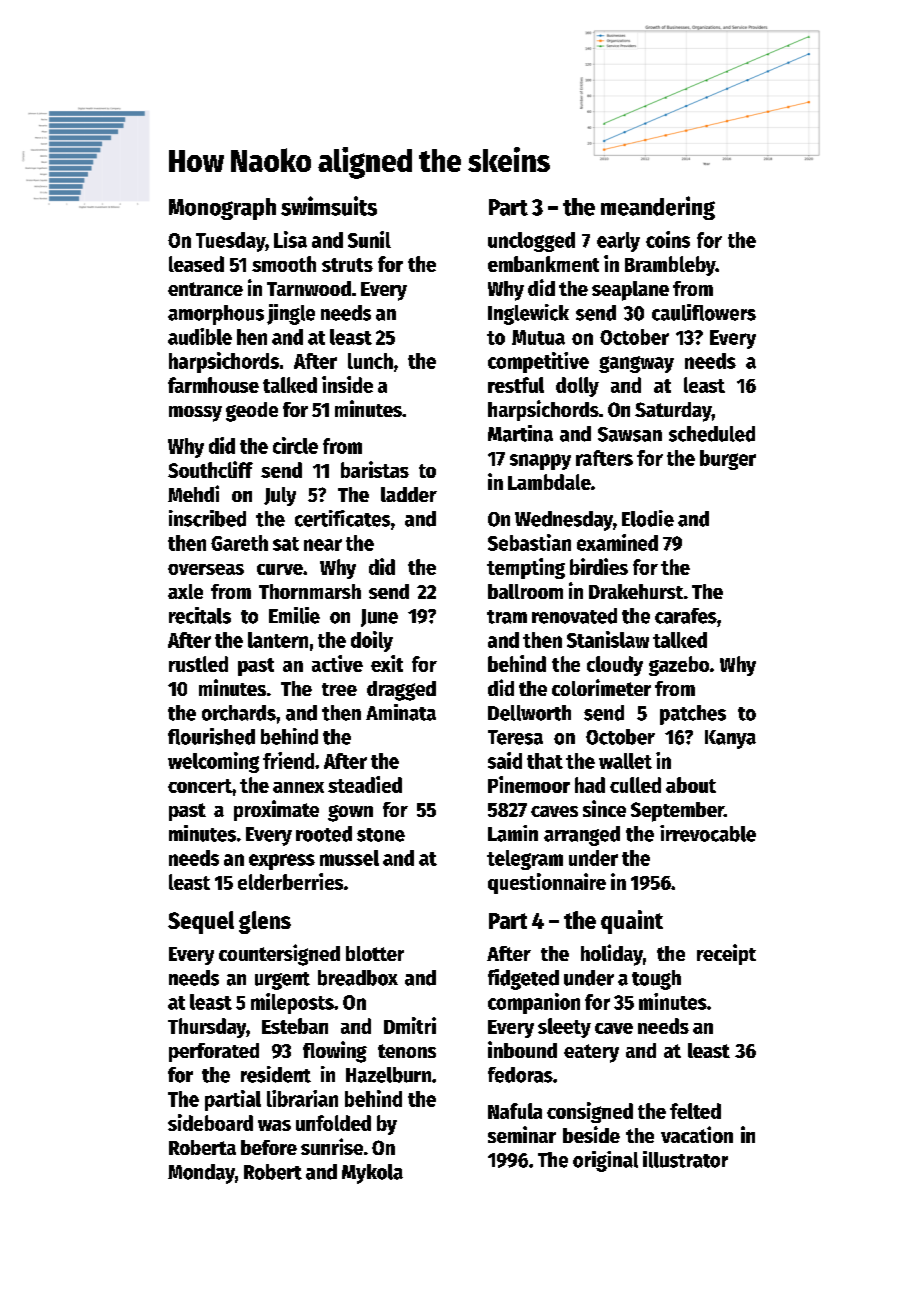 The height and width of the screenshot is (1311, 924). What do you see at coordinates (636, 364) in the screenshot?
I see `gangway` at bounding box center [636, 364].
